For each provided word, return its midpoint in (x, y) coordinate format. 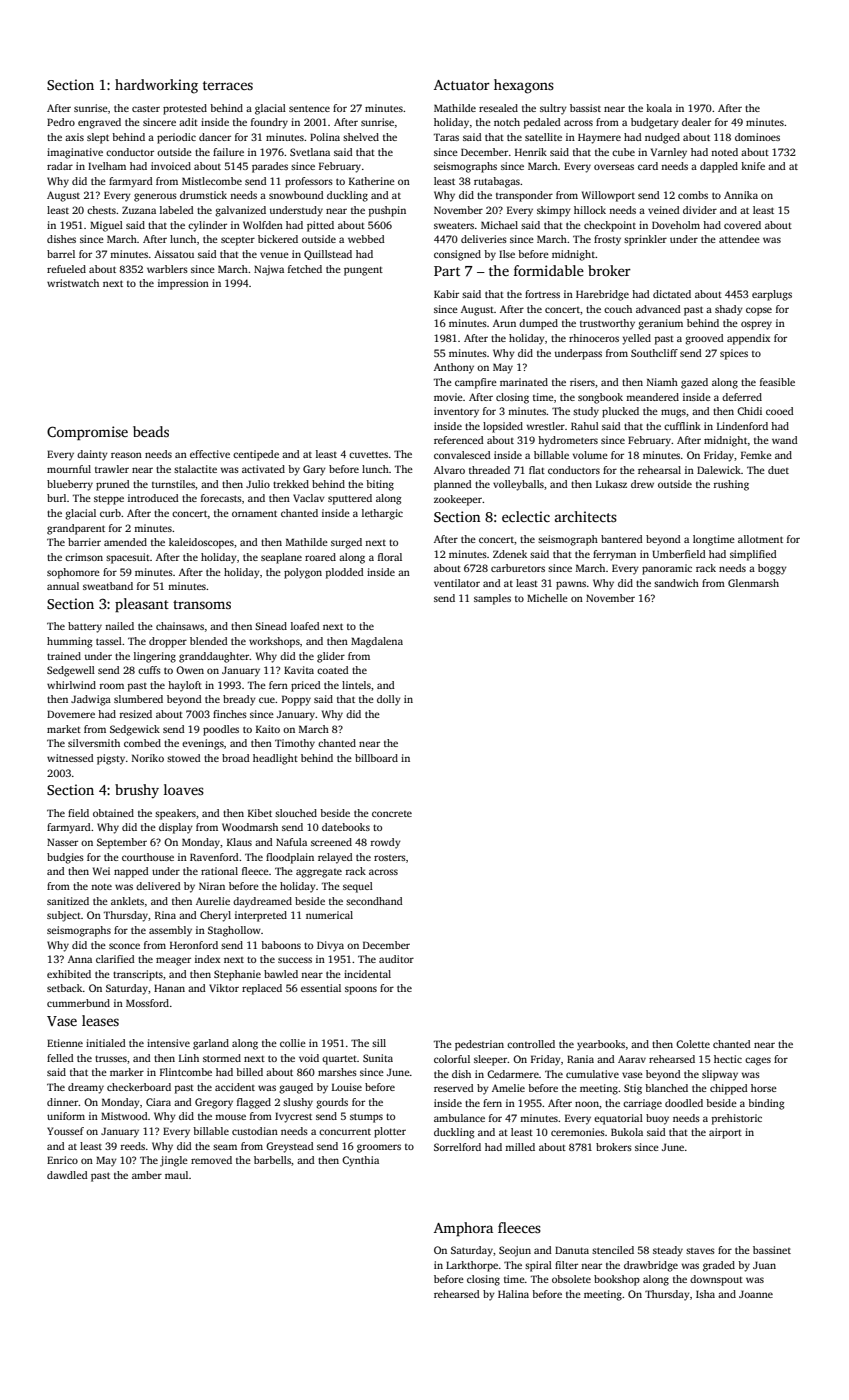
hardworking (156, 86)
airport (725, 1133)
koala (659, 108)
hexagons (524, 86)
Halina (513, 1294)
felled (60, 1058)
